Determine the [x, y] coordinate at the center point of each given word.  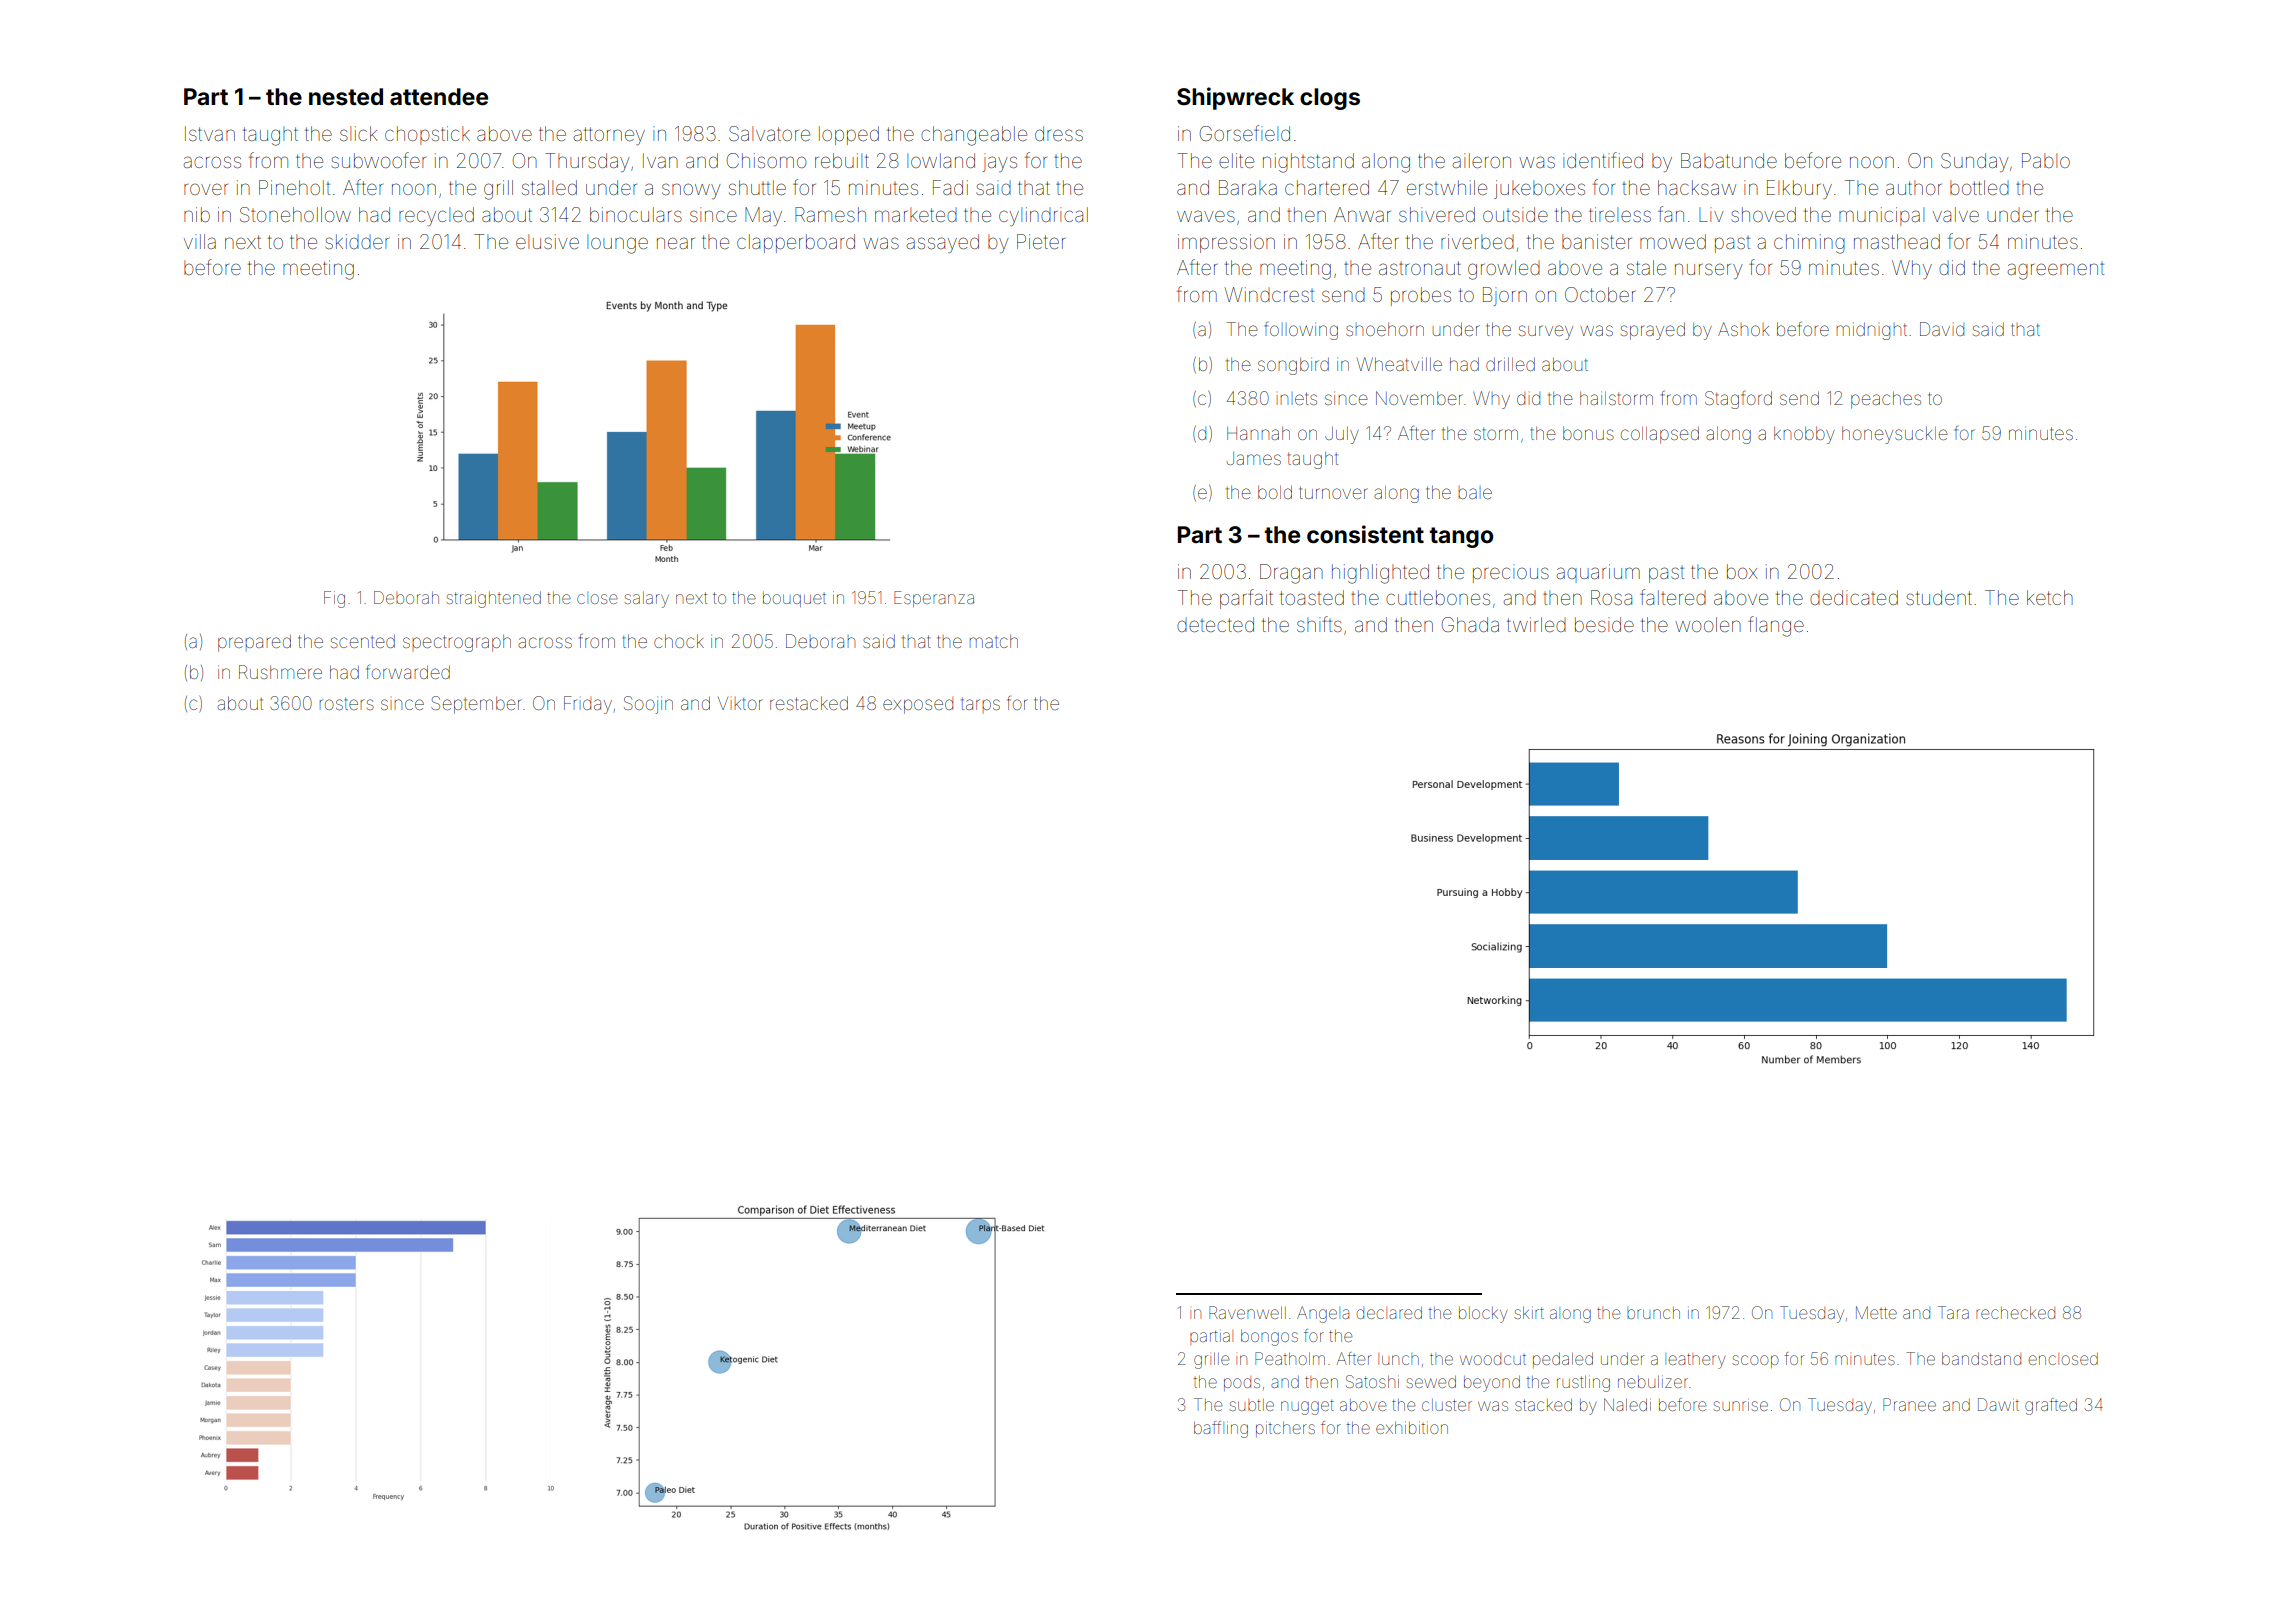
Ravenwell [1247, 1312]
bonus [1588, 433]
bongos [1269, 1338]
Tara [1953, 1312]
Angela [1323, 1314]
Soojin [648, 705]
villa [200, 241]
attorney [609, 136]
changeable [974, 136]
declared [1389, 1313]
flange [1776, 626]
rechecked [2015, 1313]
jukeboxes [1539, 189]
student [1939, 597]
